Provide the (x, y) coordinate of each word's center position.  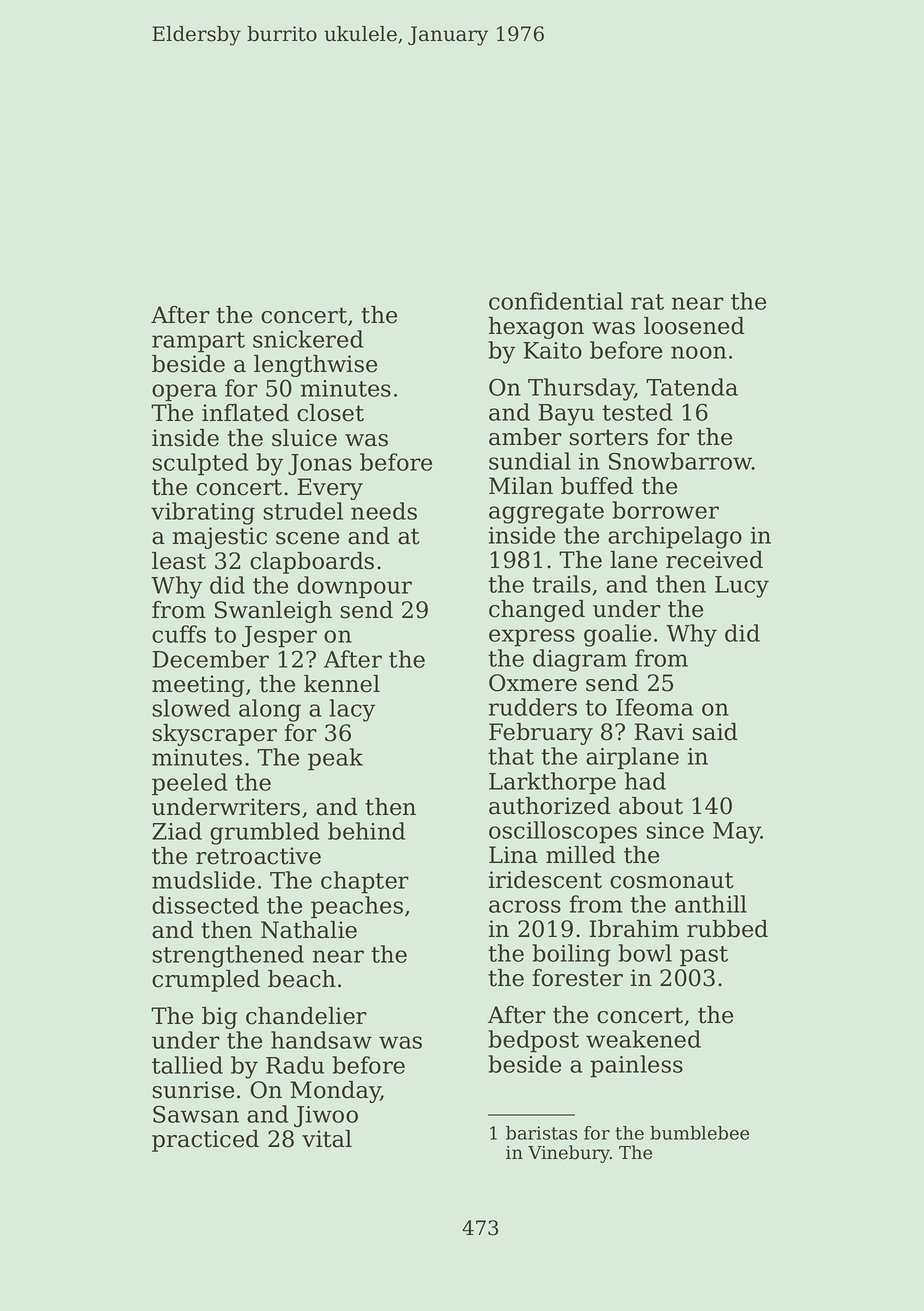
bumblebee (699, 1133)
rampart (198, 342)
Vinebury (569, 1154)
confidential (556, 301)
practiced (205, 1141)
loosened (694, 326)
